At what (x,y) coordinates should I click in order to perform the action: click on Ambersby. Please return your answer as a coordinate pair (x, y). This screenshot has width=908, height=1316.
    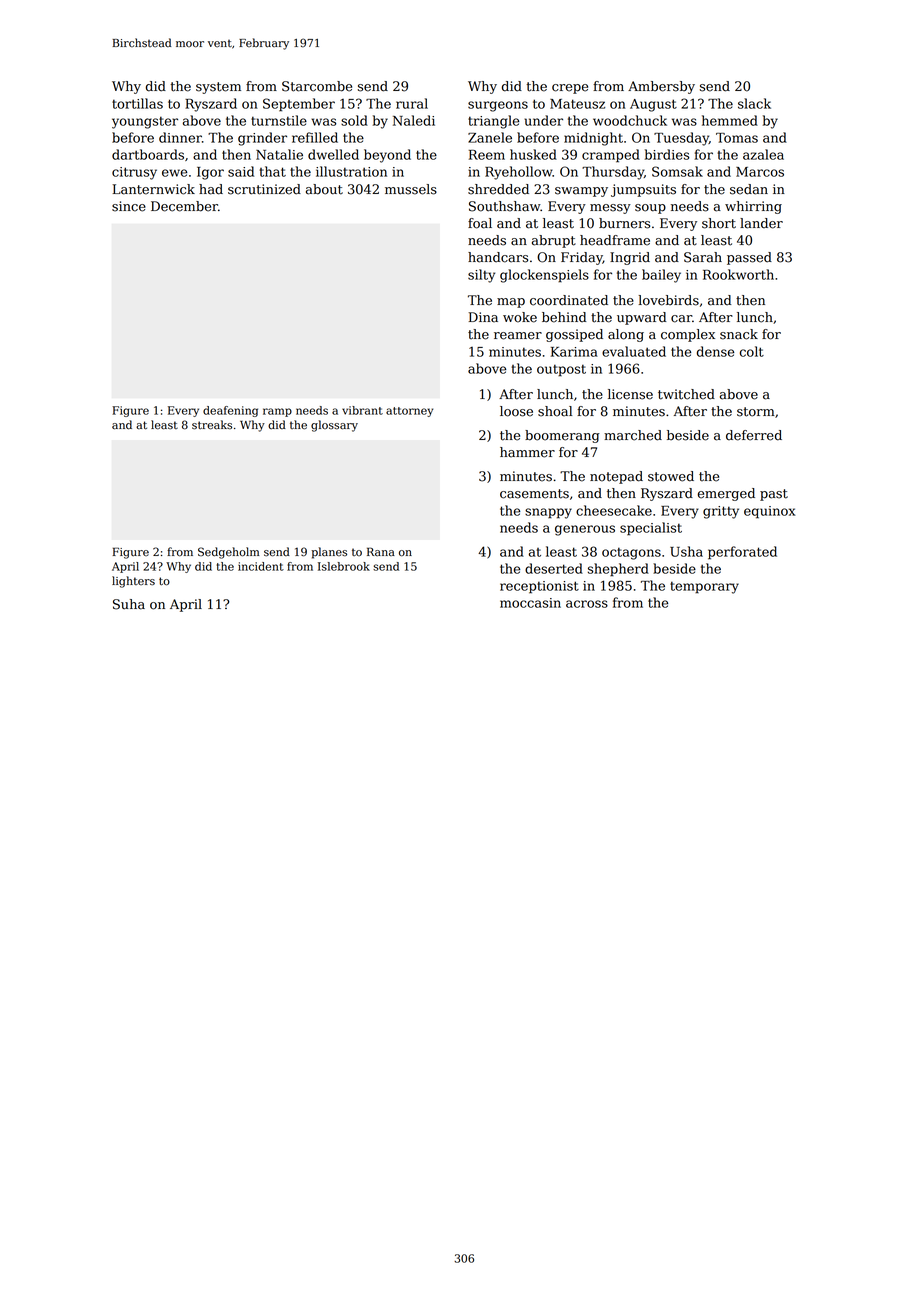
    Looking at the image, I should click on (661, 87).
